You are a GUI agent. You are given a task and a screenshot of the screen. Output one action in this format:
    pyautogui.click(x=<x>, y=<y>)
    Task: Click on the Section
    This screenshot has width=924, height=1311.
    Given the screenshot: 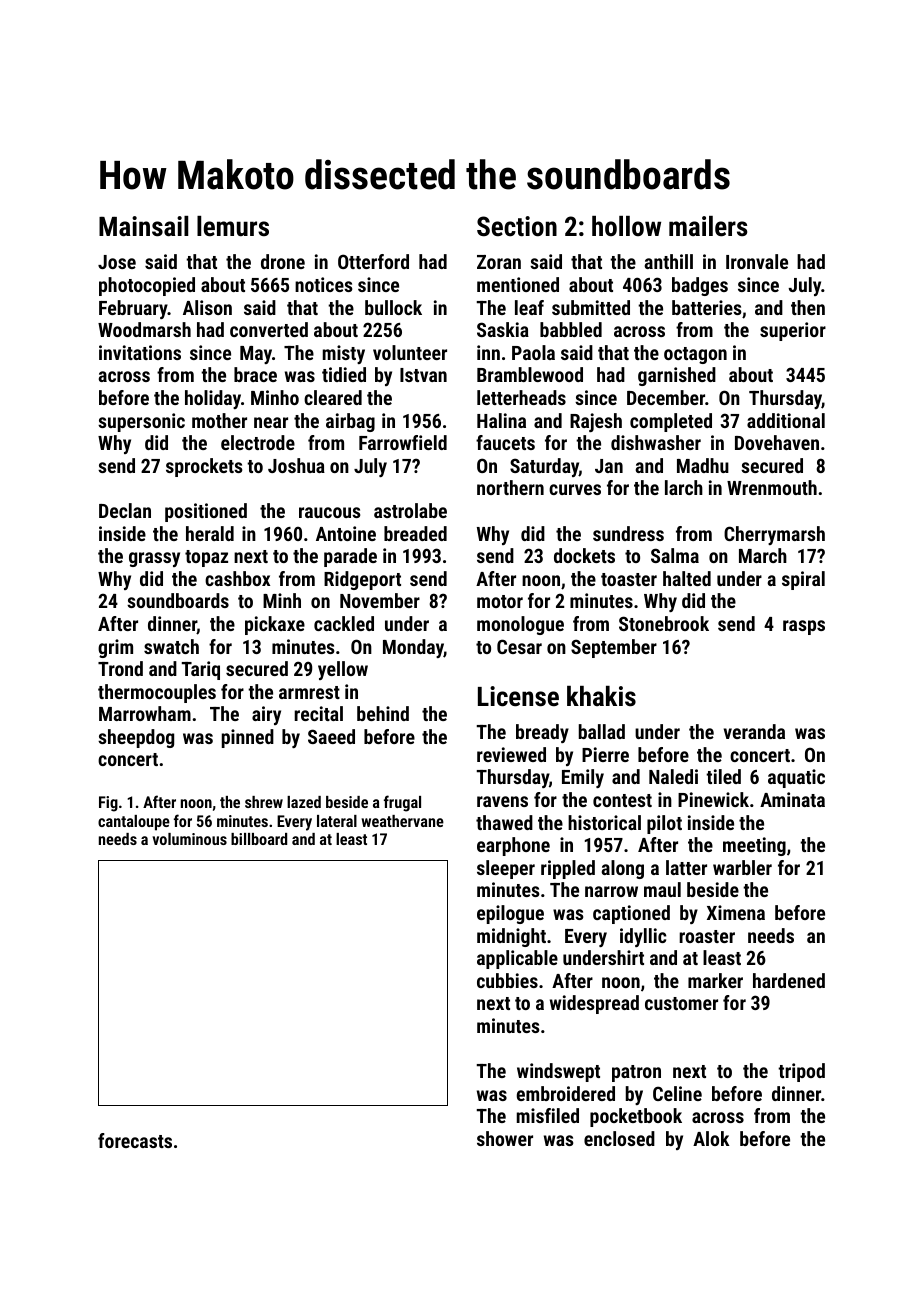 What is the action you would take?
    pyautogui.click(x=517, y=226)
